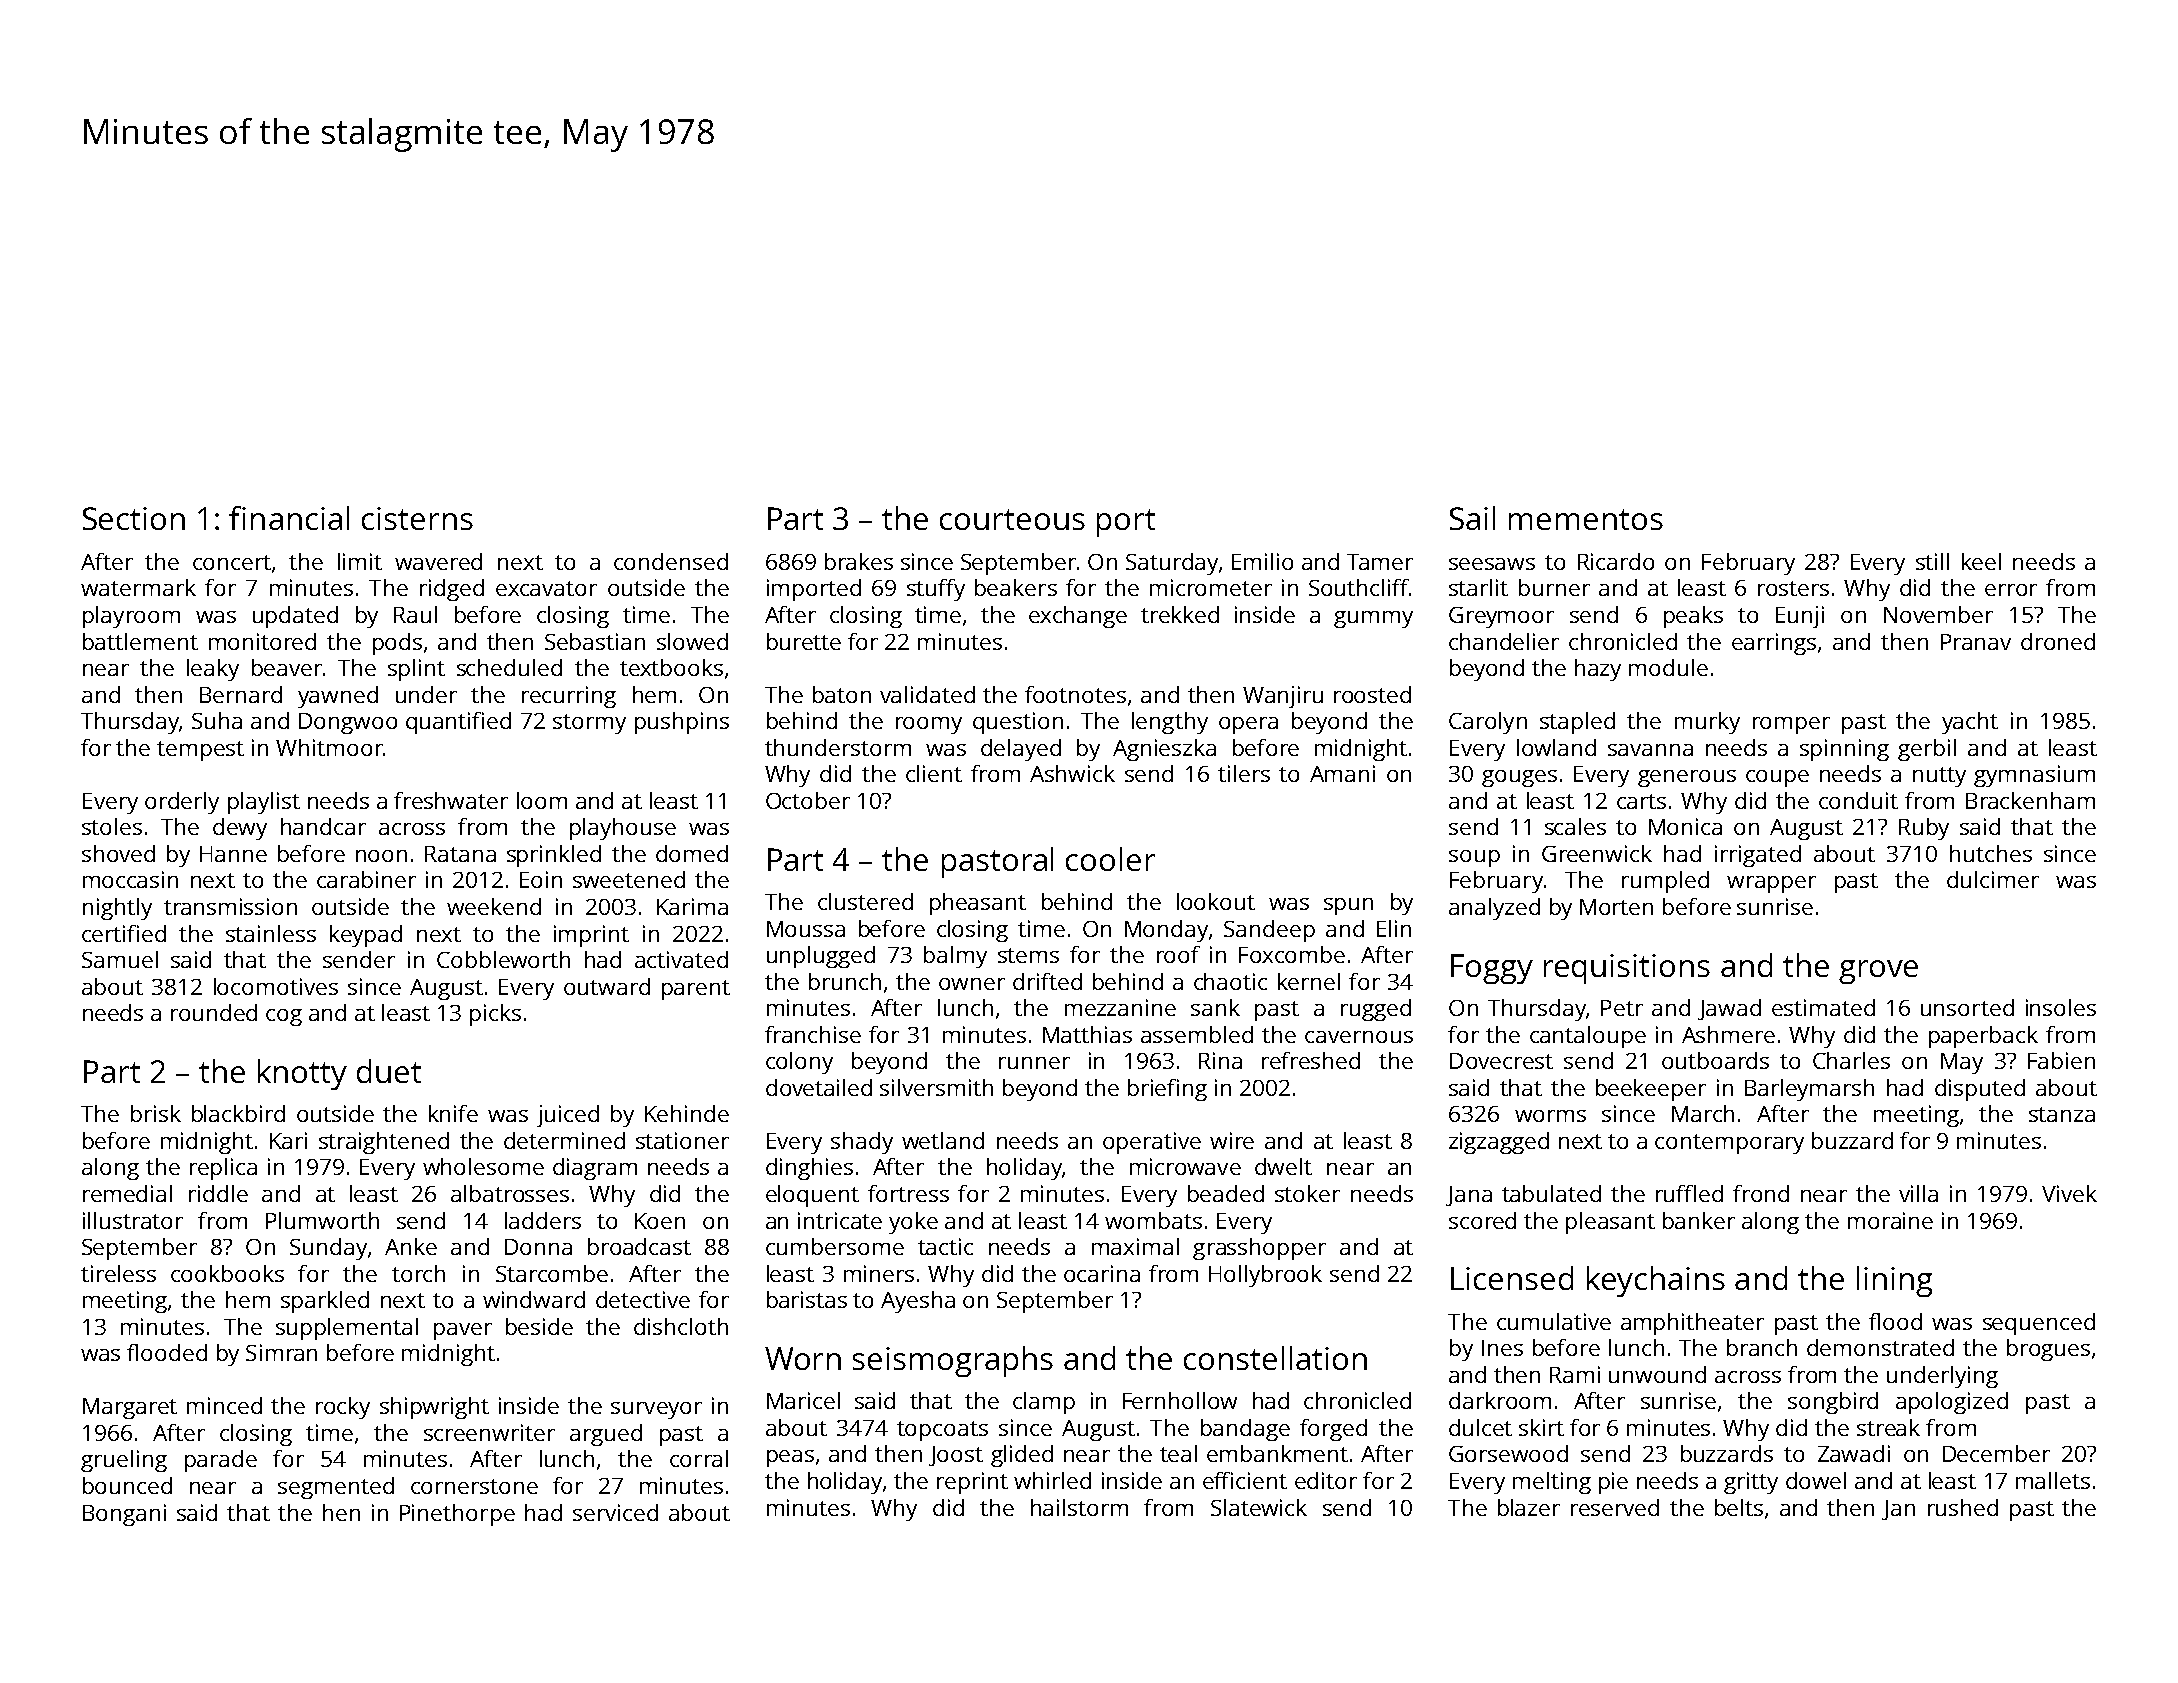 This screenshot has width=2178, height=1683. Describe the element at coordinates (1924, 829) in the screenshot. I see `Ruby` at that location.
